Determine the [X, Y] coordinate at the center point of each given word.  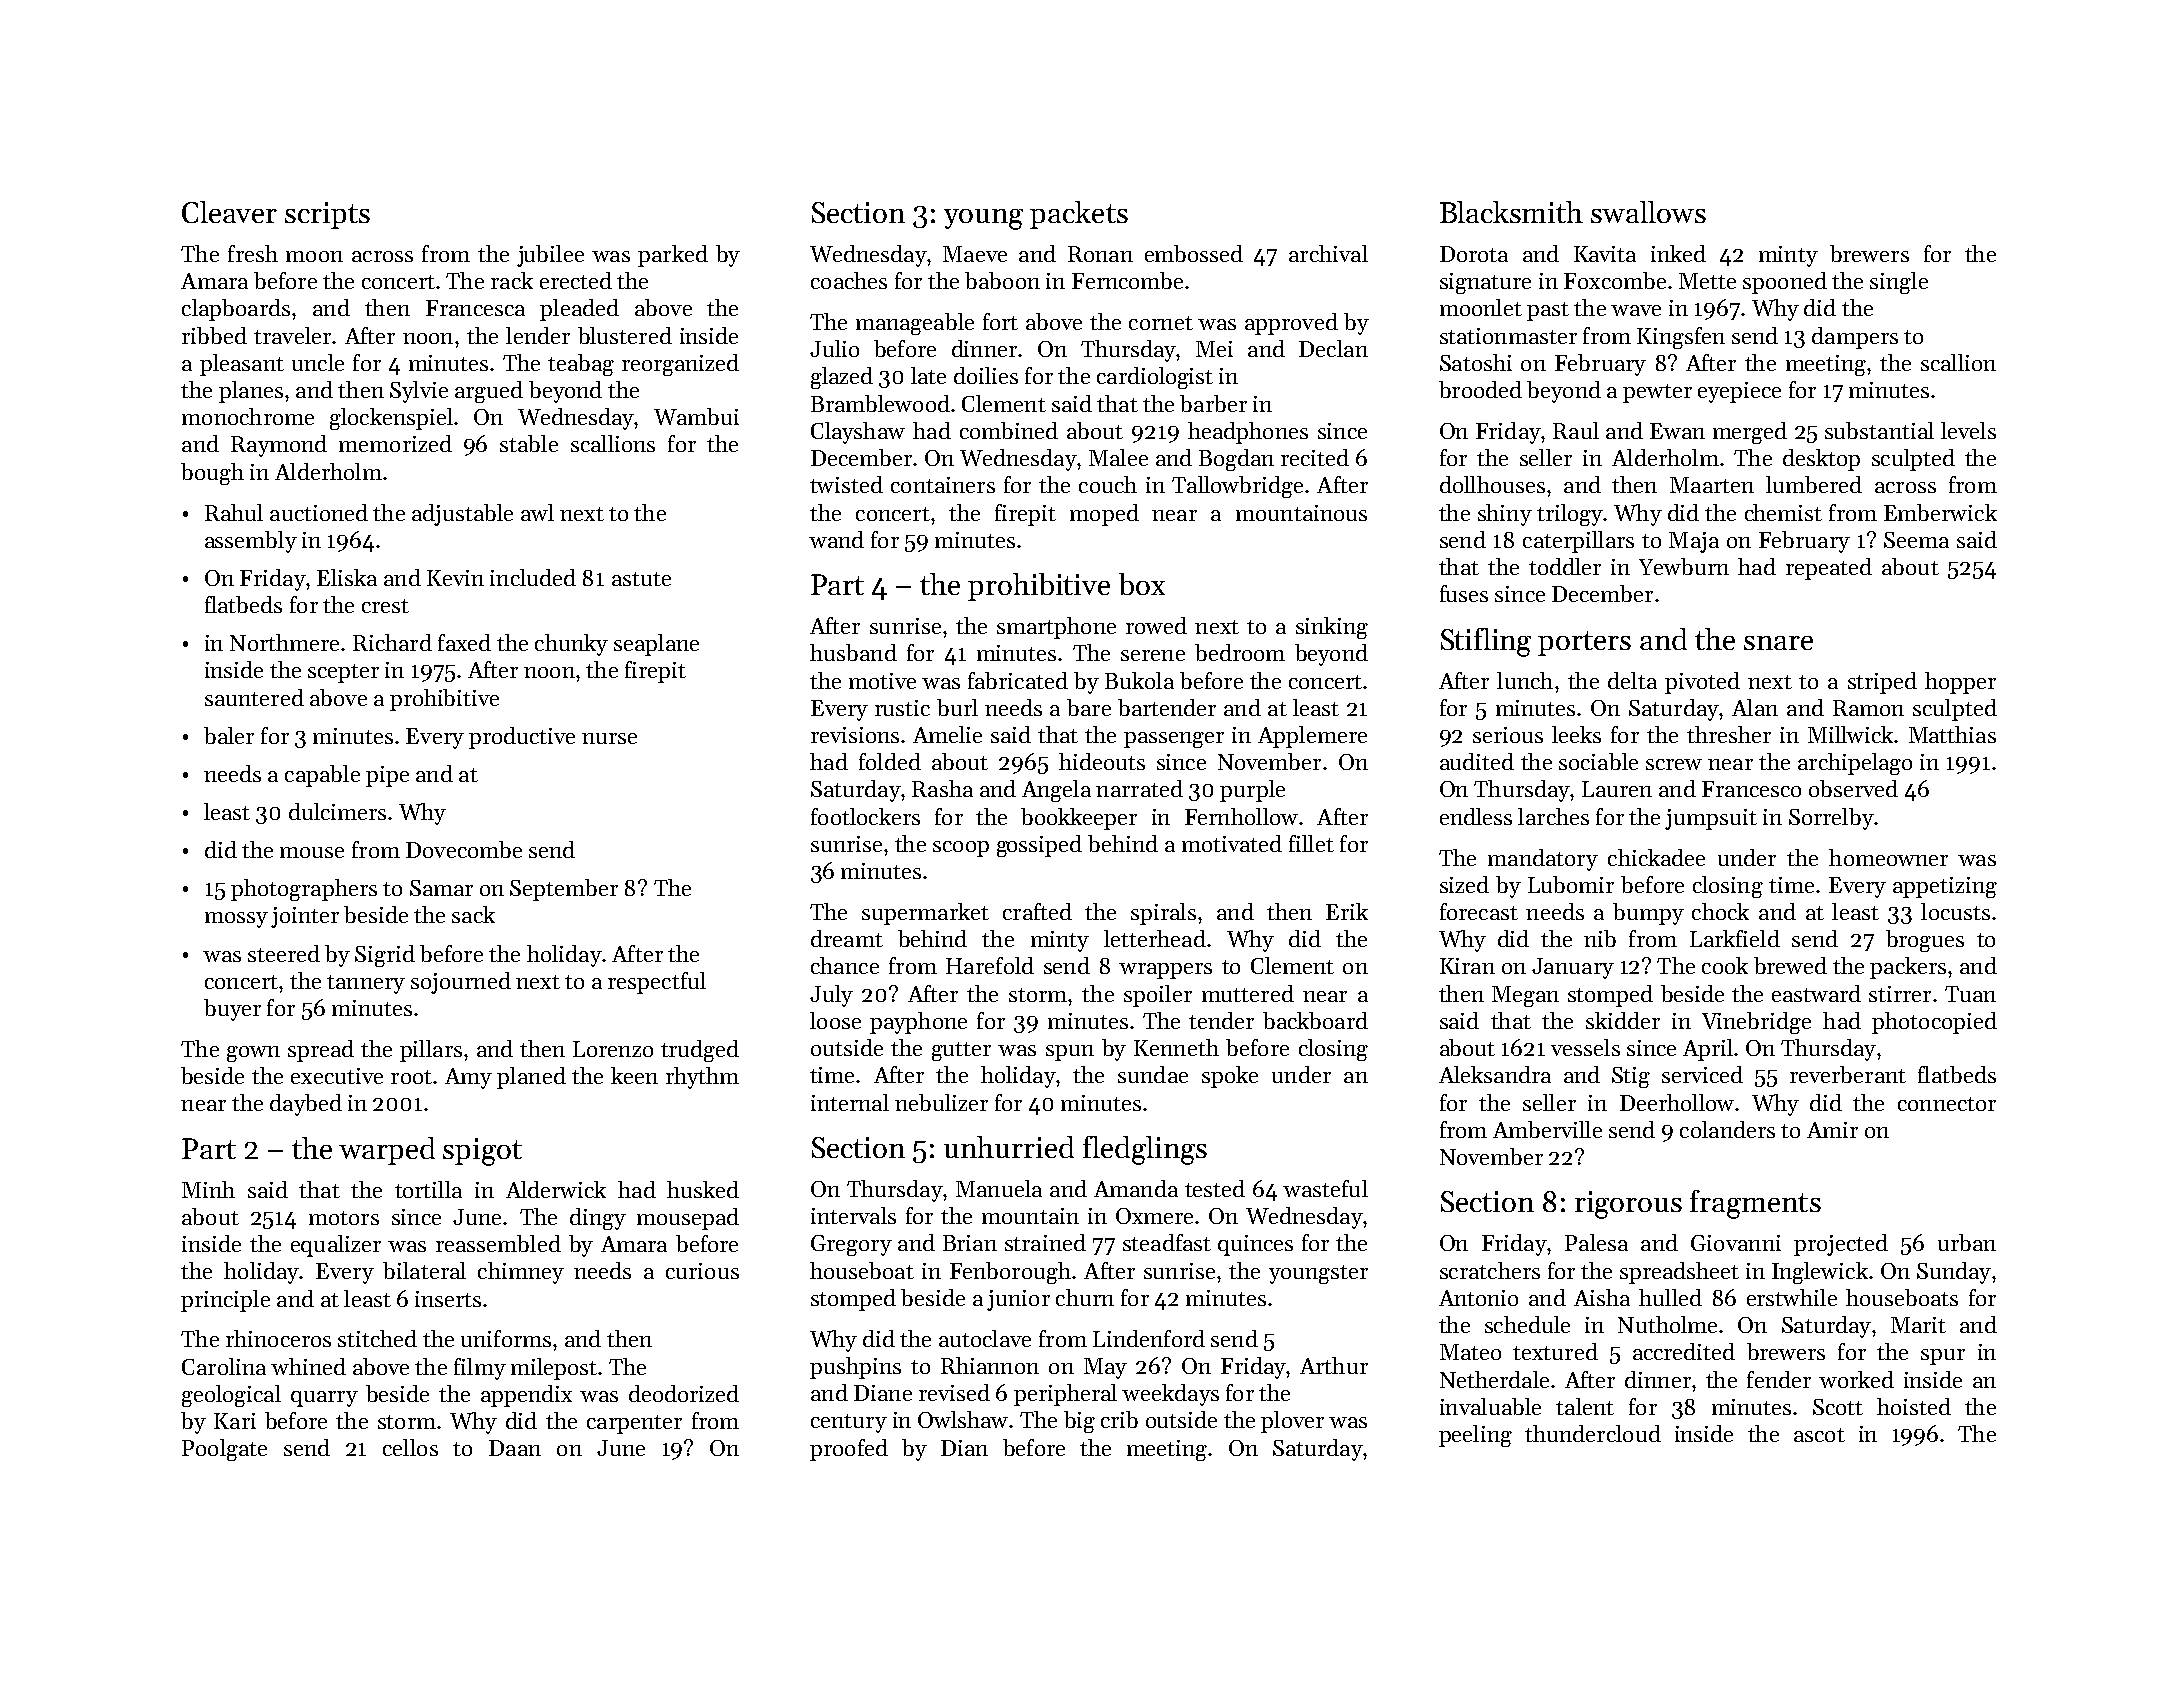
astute [641, 579]
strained [1045, 1242]
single [1899, 283]
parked [673, 256]
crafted [1037, 911]
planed [531, 1078]
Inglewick [1820, 1273]
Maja [1694, 542]
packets [1079, 215]
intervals [853, 1215]
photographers [304, 890]
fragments [1755, 1204]
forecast [1479, 911]
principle [225, 1301]
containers [943, 485]
